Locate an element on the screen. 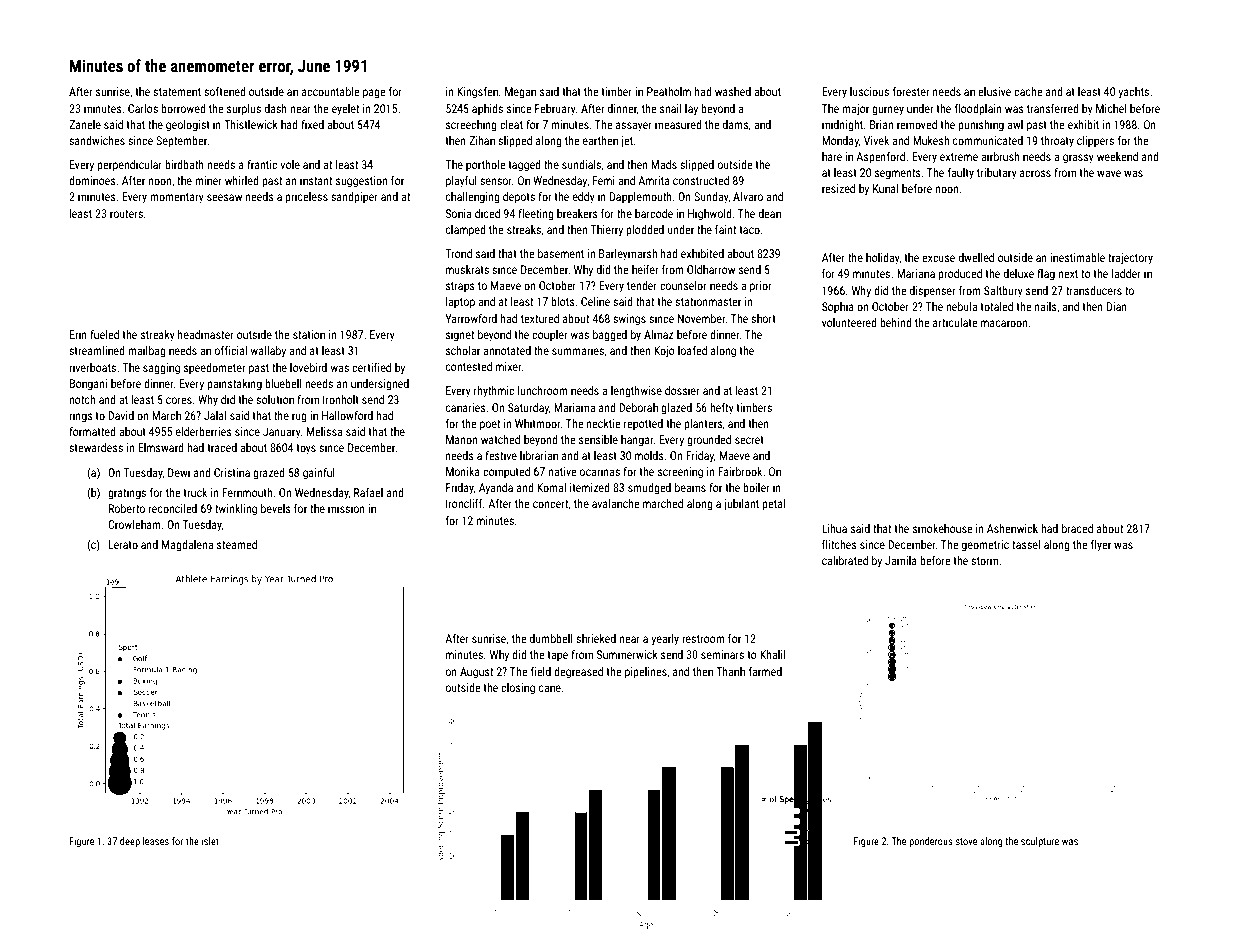  Rafael is located at coordinates (368, 492).
